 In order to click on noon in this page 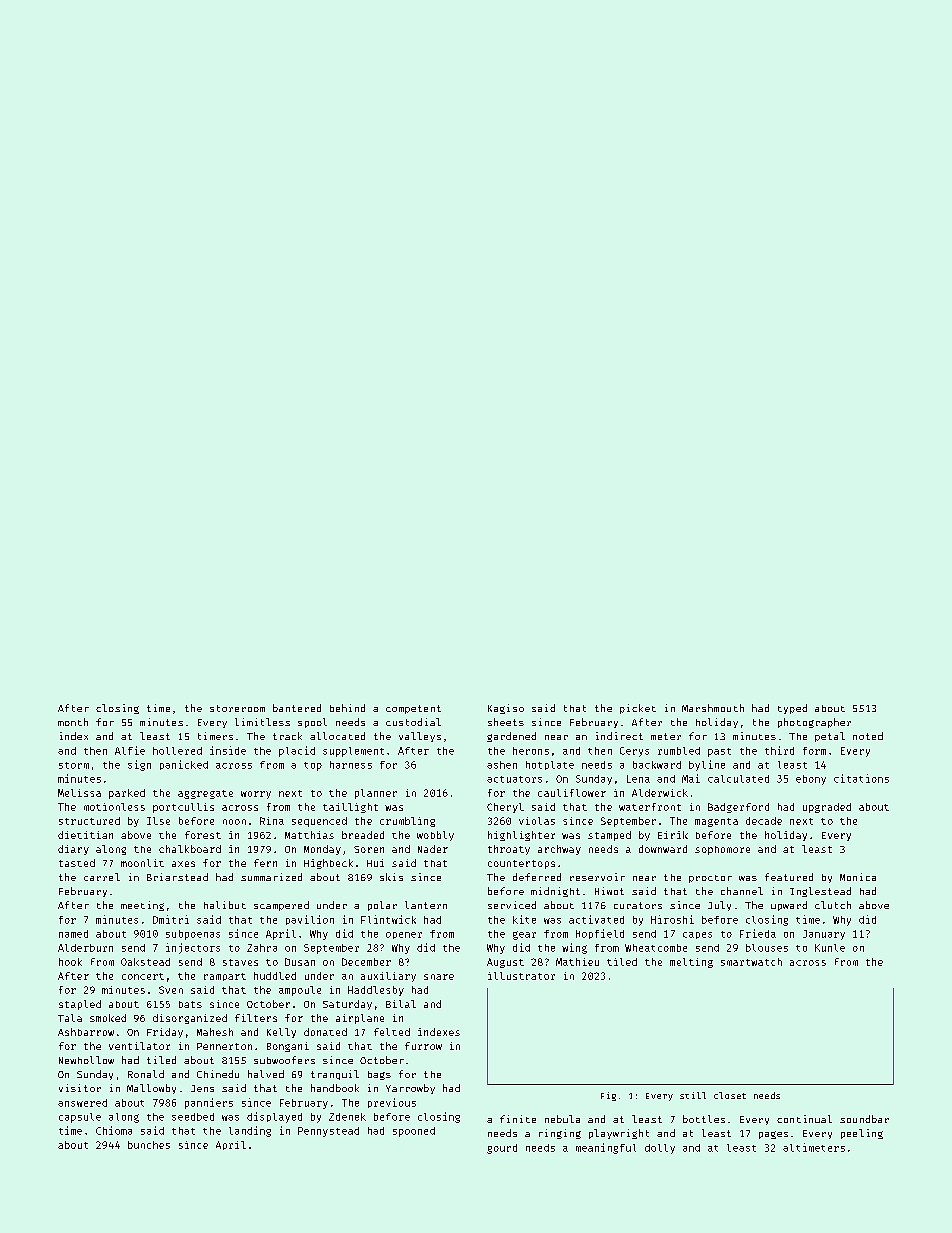, I will do `click(234, 822)`.
